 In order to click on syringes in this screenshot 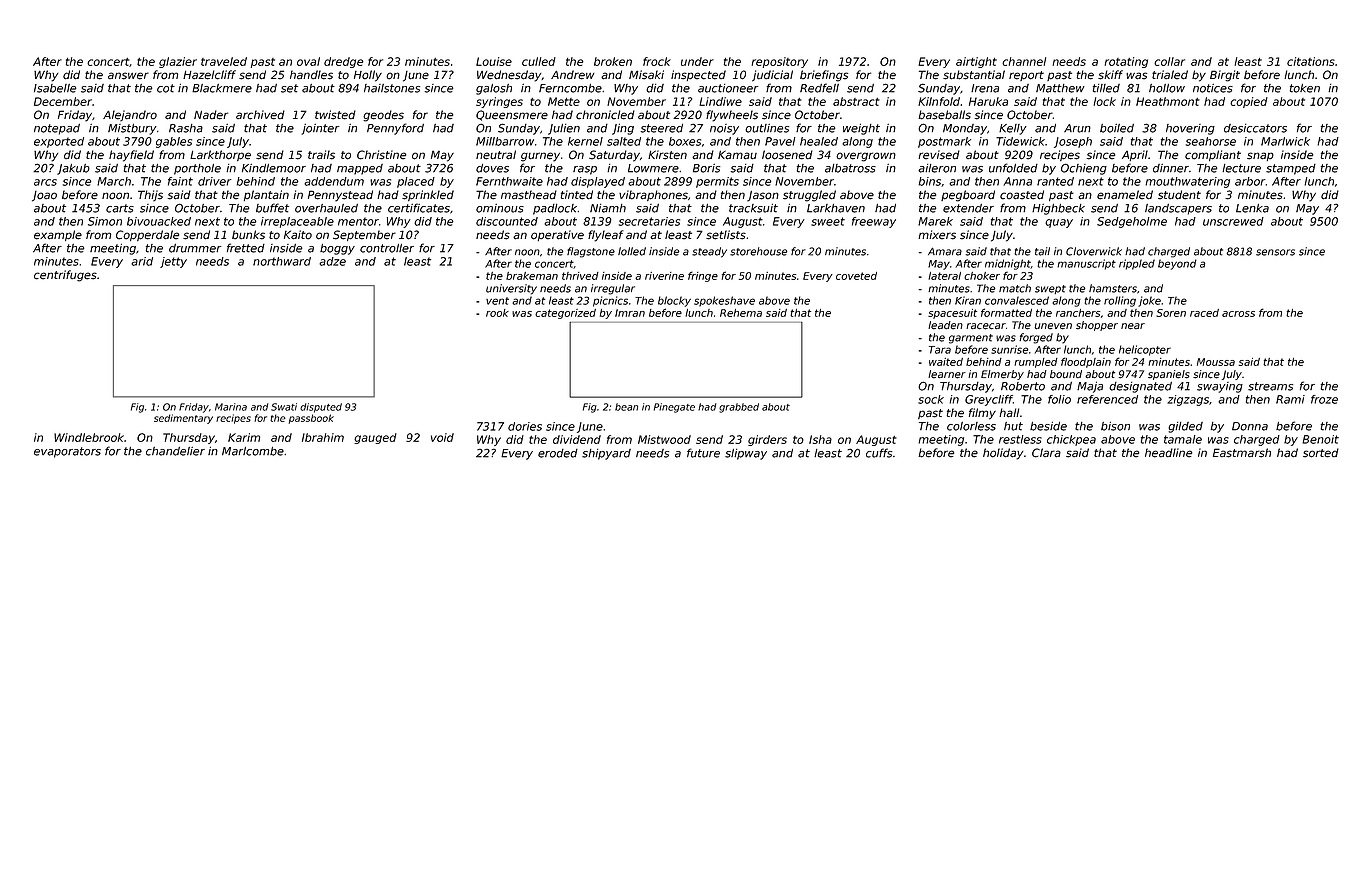, I will do `click(499, 102)`.
